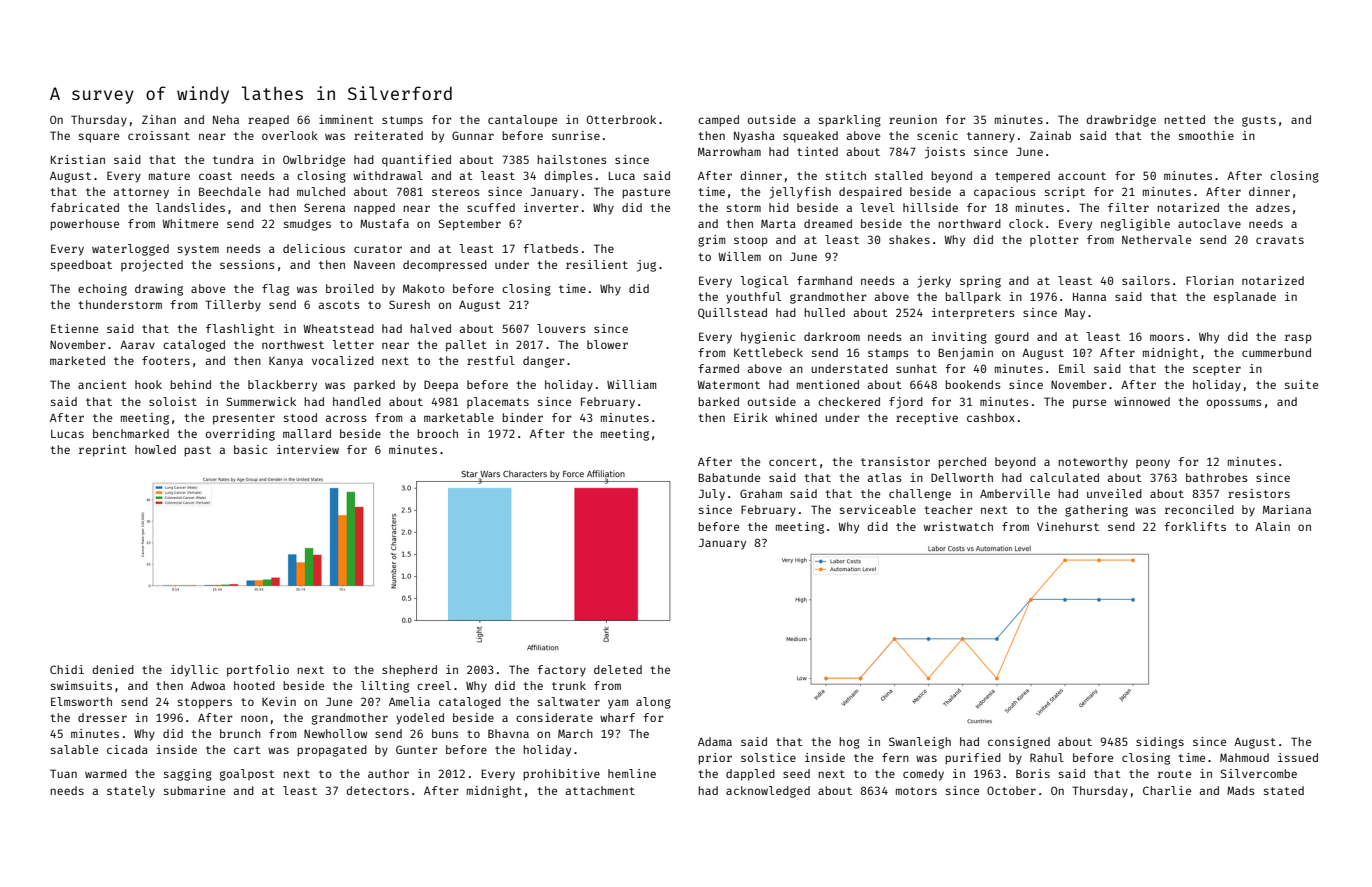 This image has height=887, width=1372. Describe the element at coordinates (568, 177) in the image. I see `dimples` at that location.
